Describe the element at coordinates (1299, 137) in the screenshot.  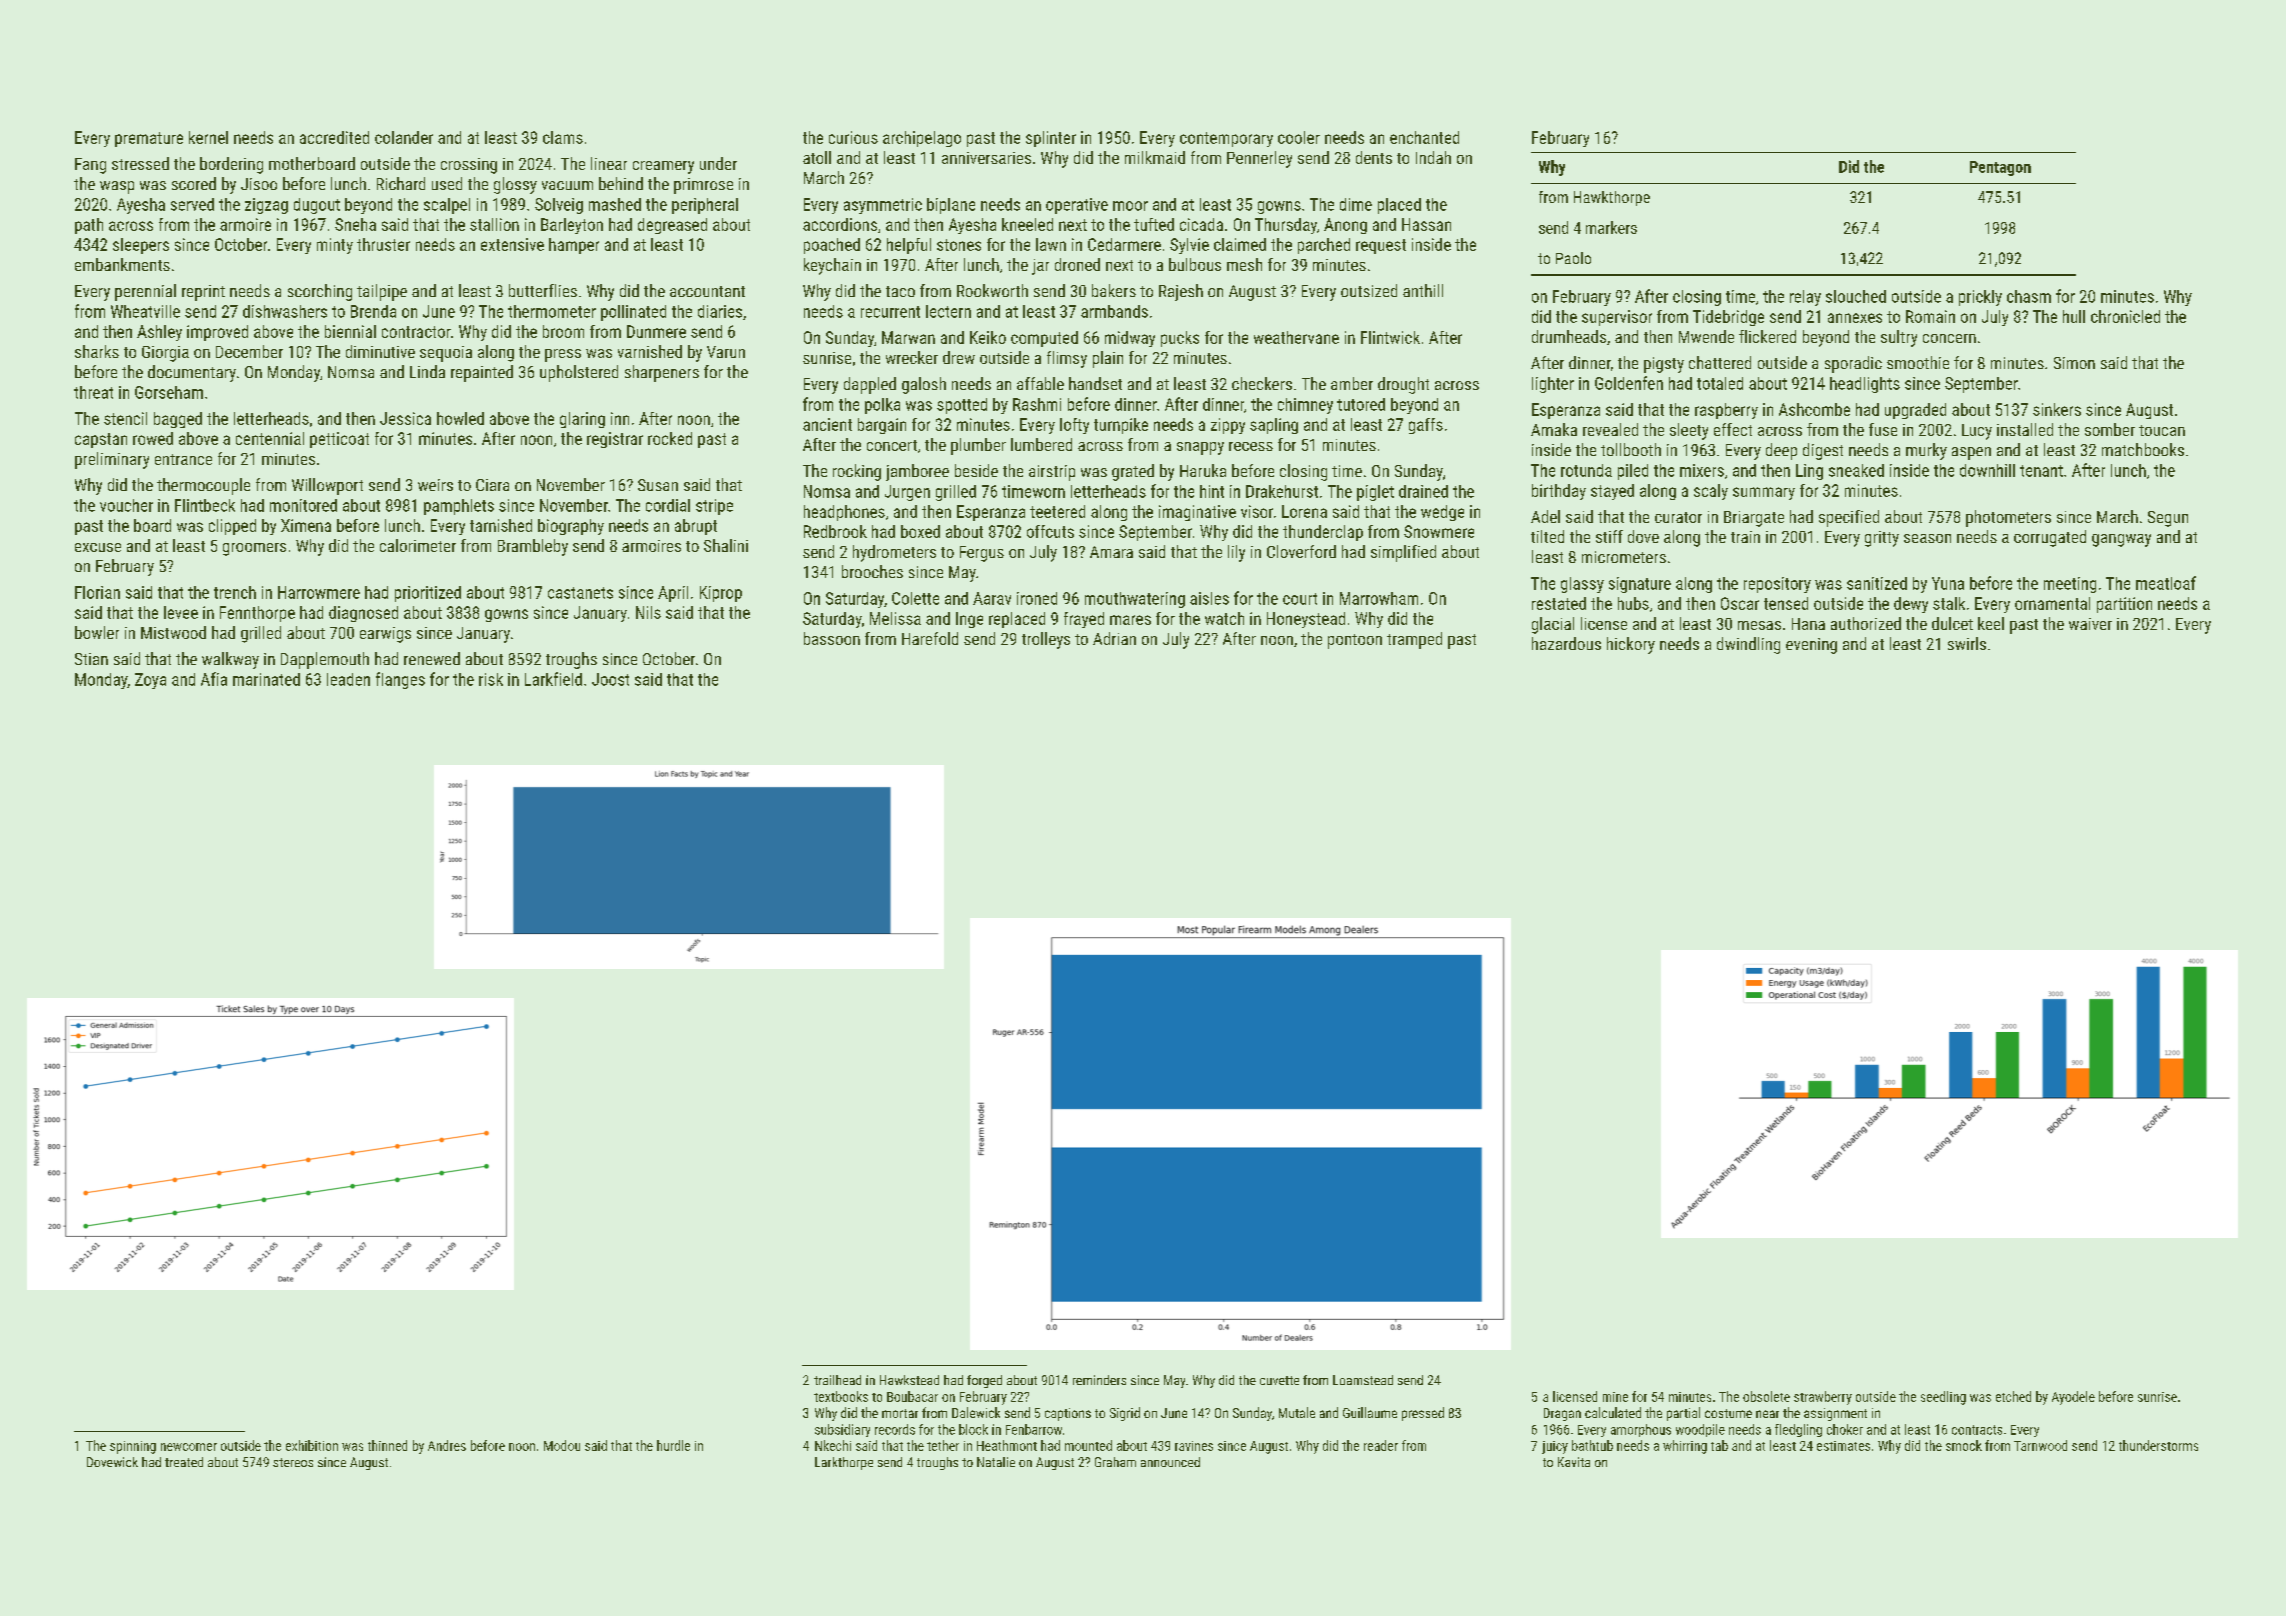
I see `cooler` at that location.
